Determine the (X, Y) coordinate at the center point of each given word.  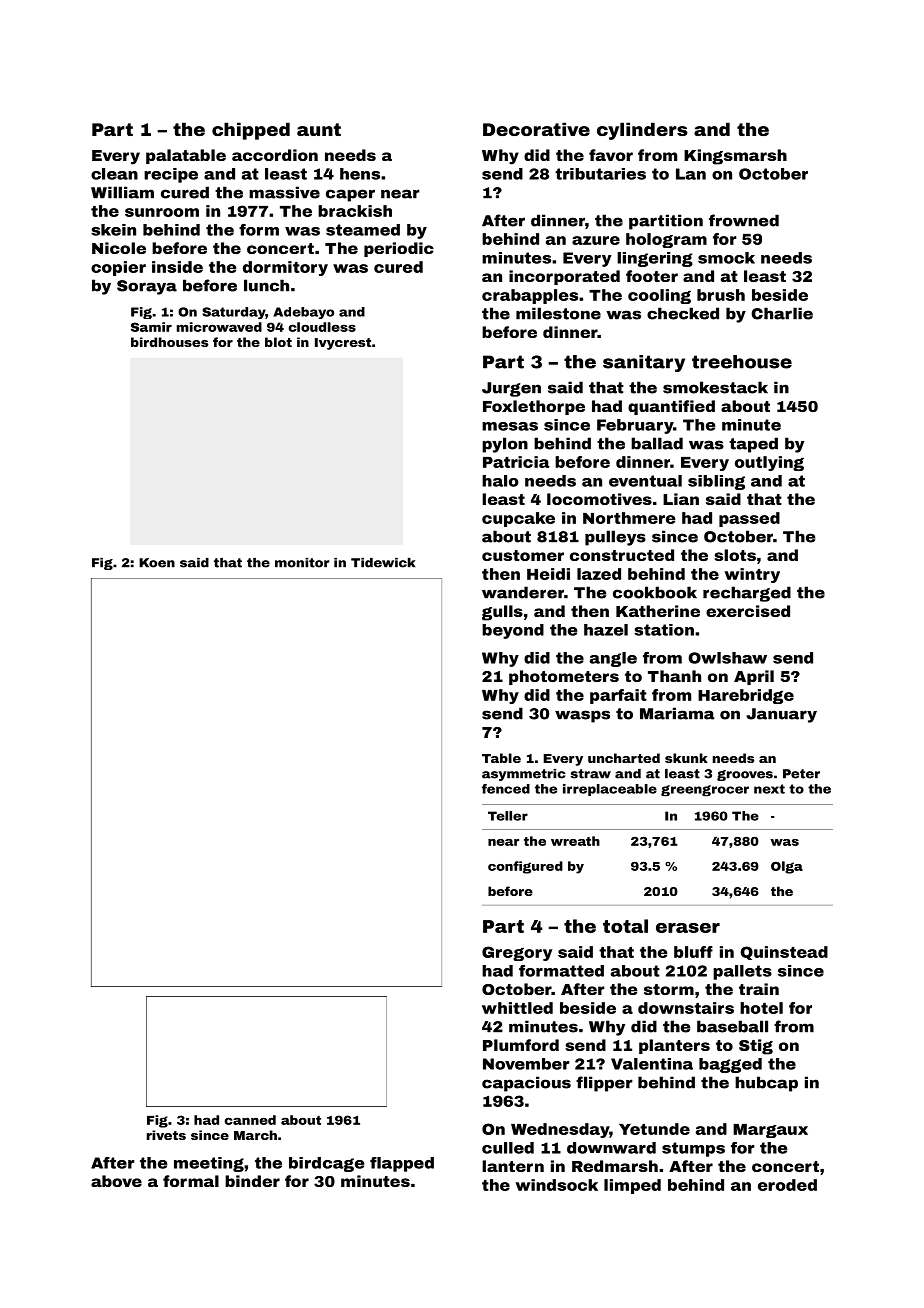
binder (252, 1181)
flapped (402, 1164)
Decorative (536, 129)
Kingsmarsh (735, 157)
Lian (681, 499)
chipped (251, 131)
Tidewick (383, 563)
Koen (157, 563)
